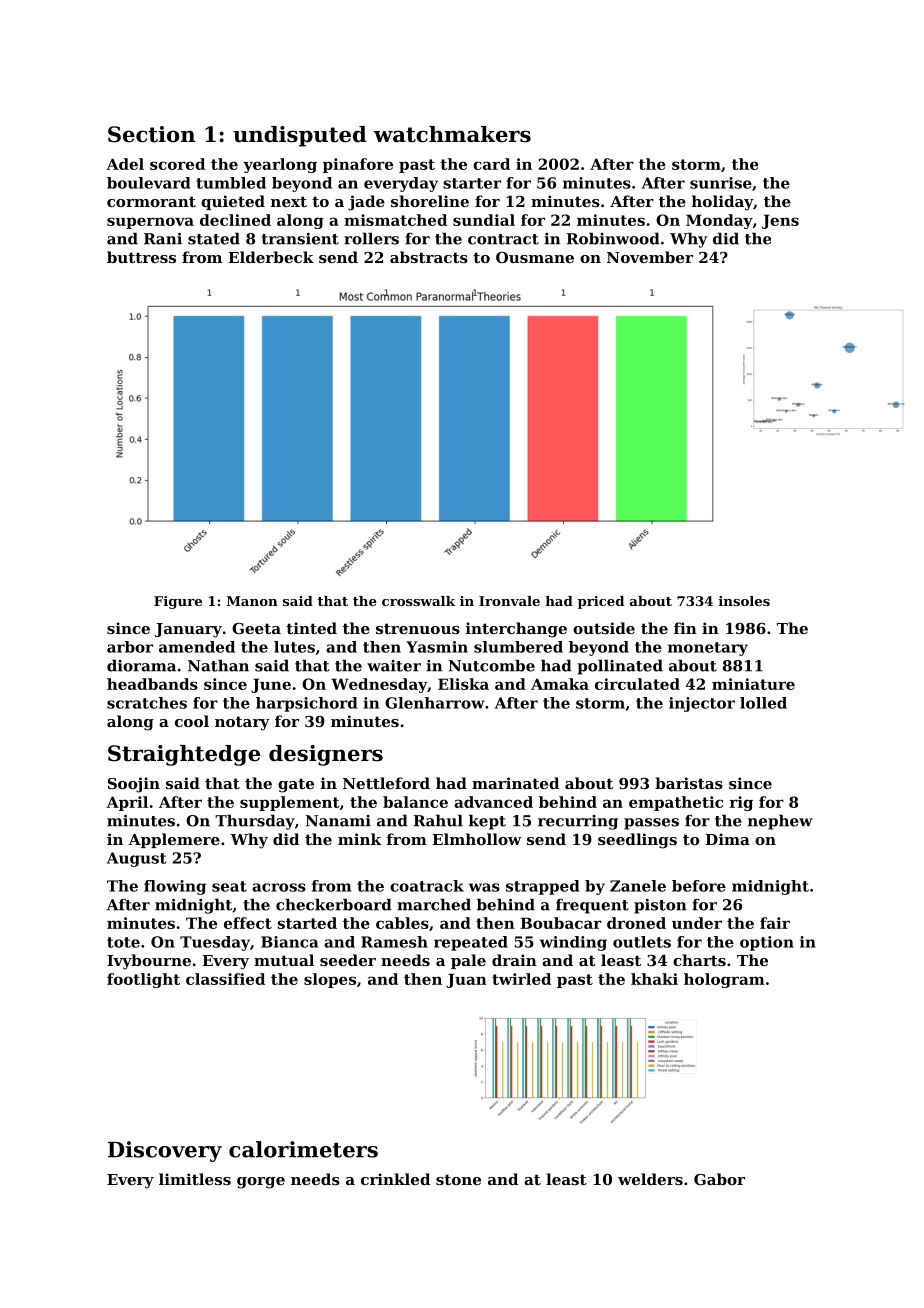 The height and width of the image is (1308, 924). Describe the element at coordinates (780, 822) in the image. I see `nephew` at that location.
